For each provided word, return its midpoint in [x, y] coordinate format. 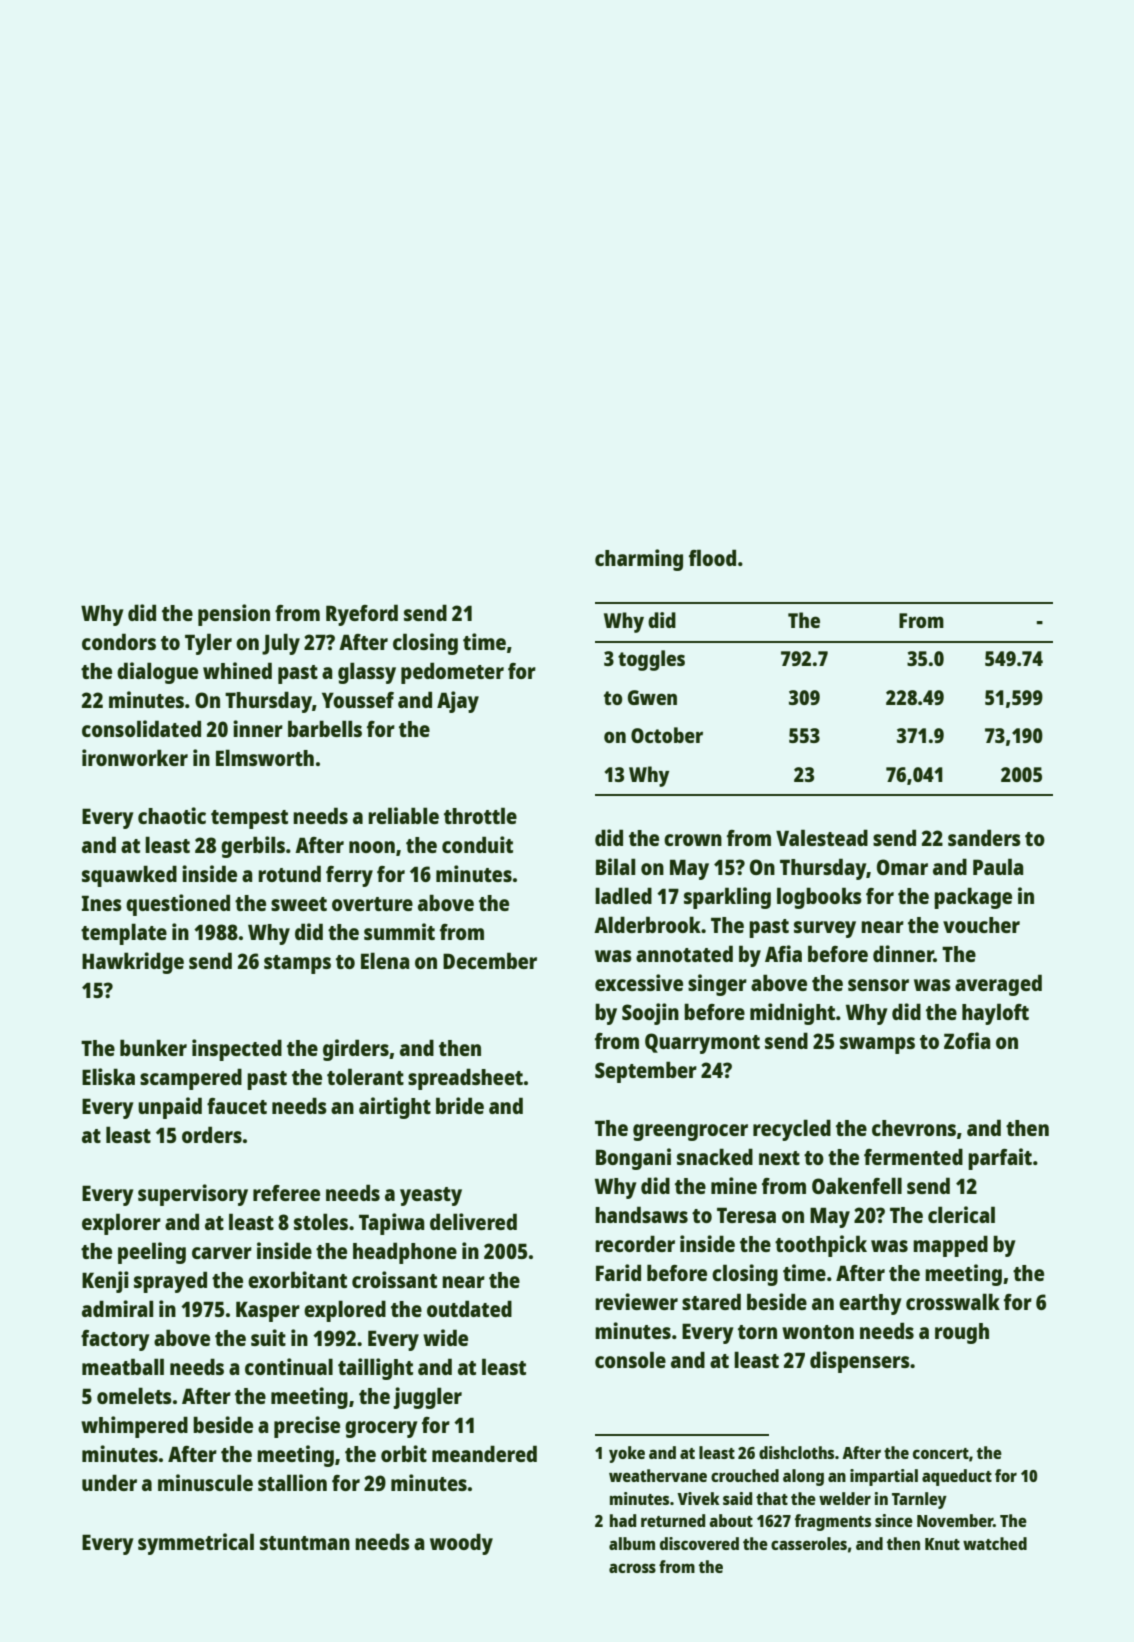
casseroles [809, 1543]
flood [712, 557]
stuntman [305, 1543]
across [632, 1568]
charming [639, 560]
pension [234, 615]
